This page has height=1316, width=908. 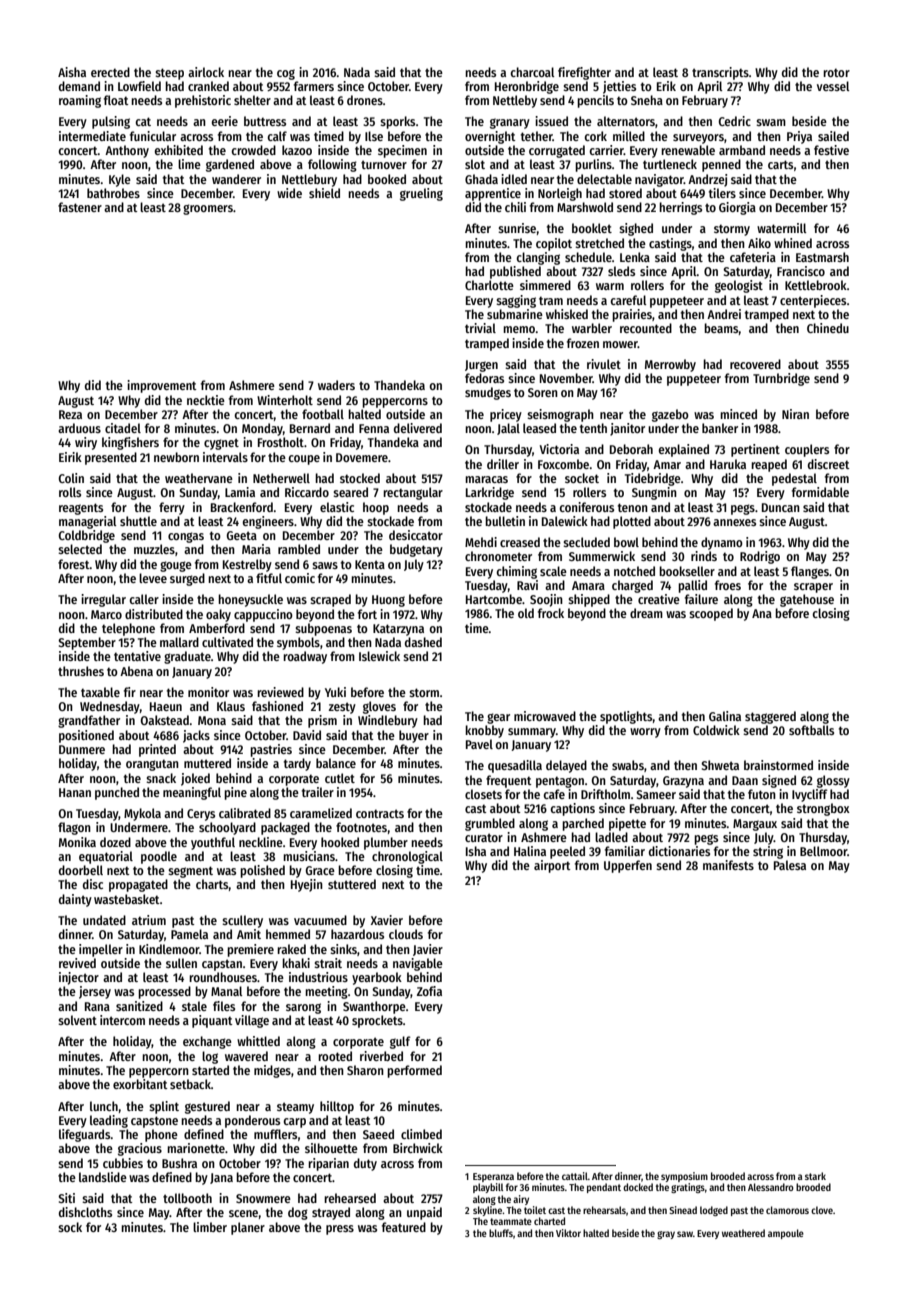 I want to click on driller, so click(x=503, y=464).
